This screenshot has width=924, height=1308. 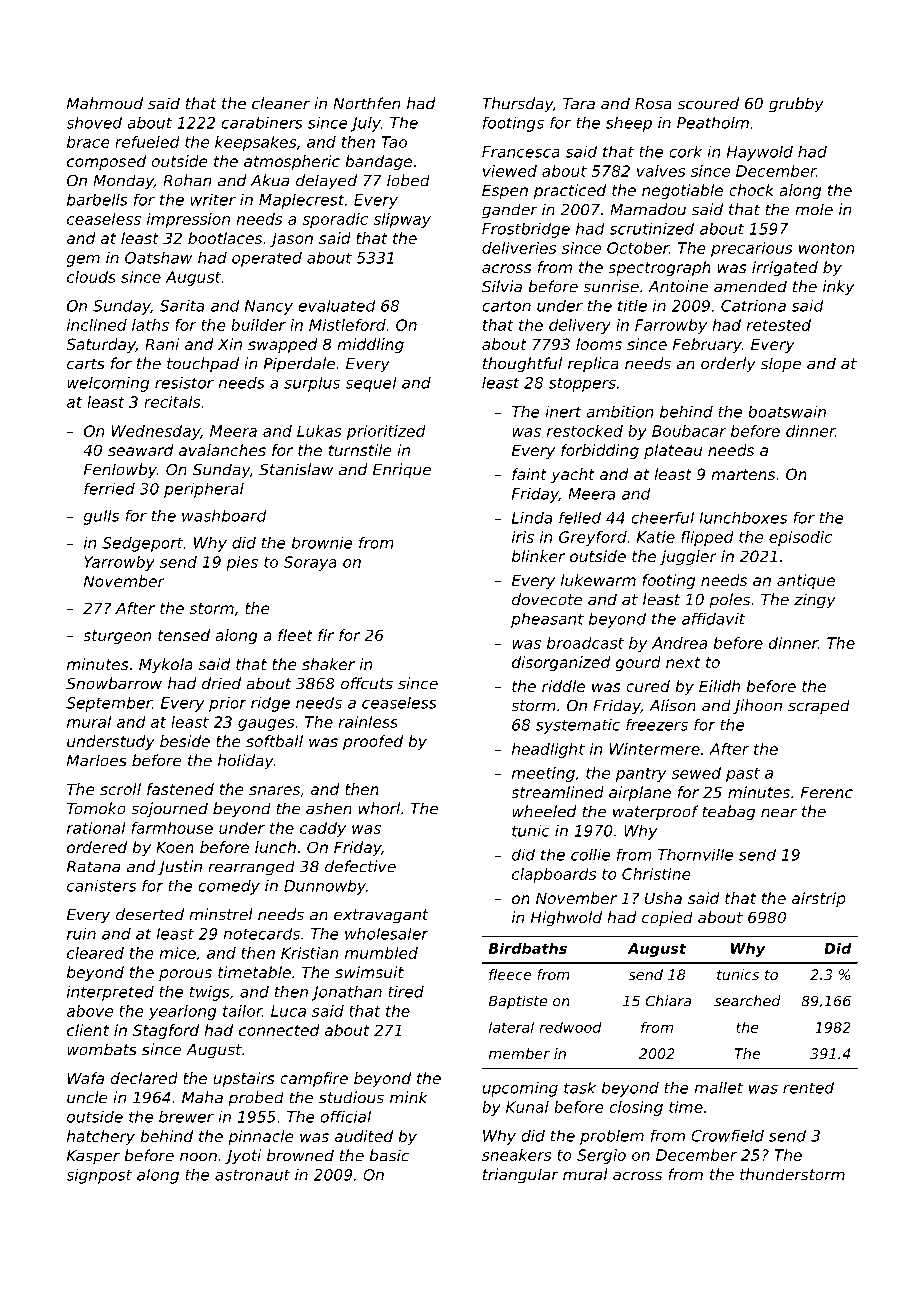 I want to click on yacht, so click(x=573, y=475).
